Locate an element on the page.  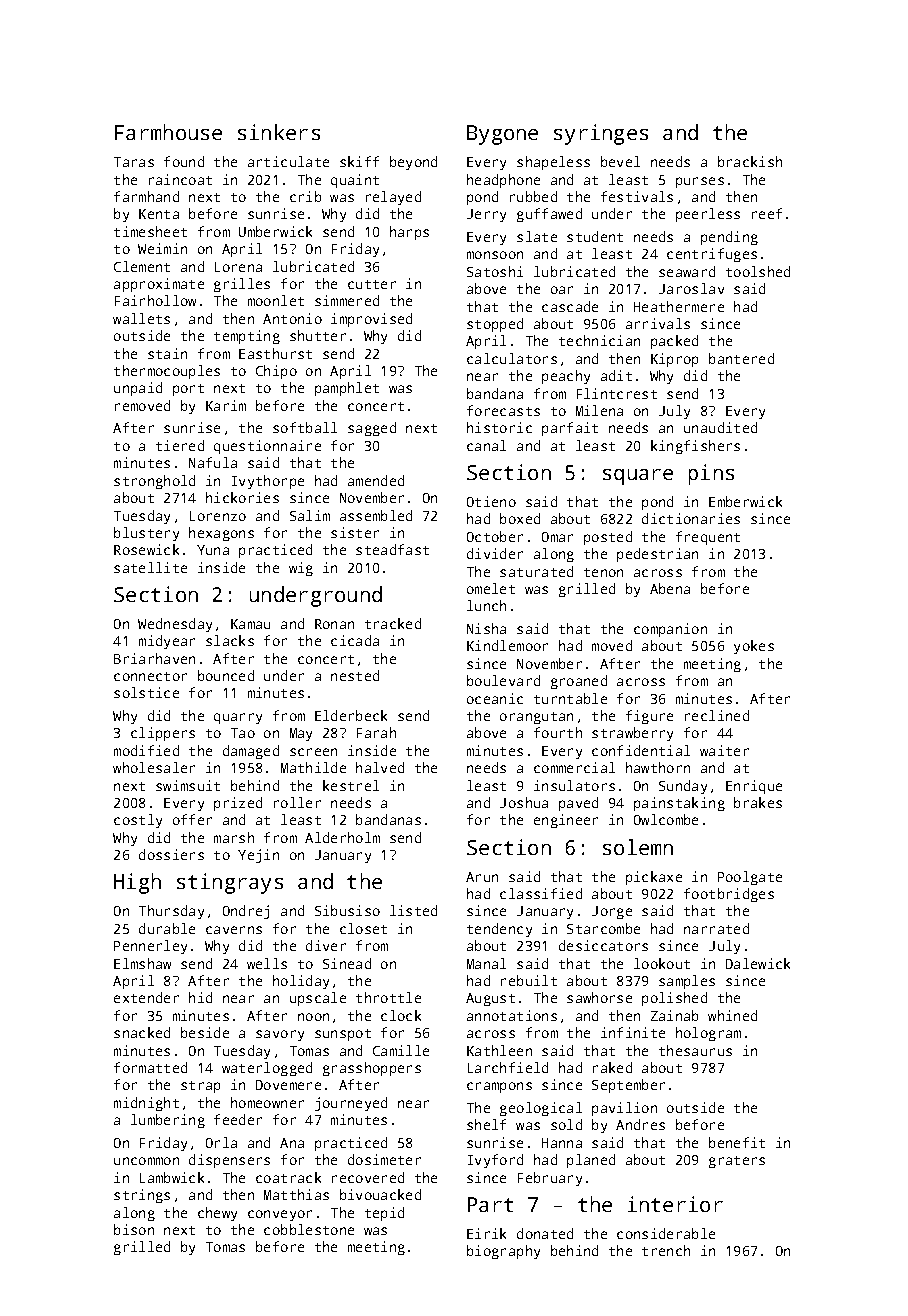
biography is located at coordinates (503, 1252).
